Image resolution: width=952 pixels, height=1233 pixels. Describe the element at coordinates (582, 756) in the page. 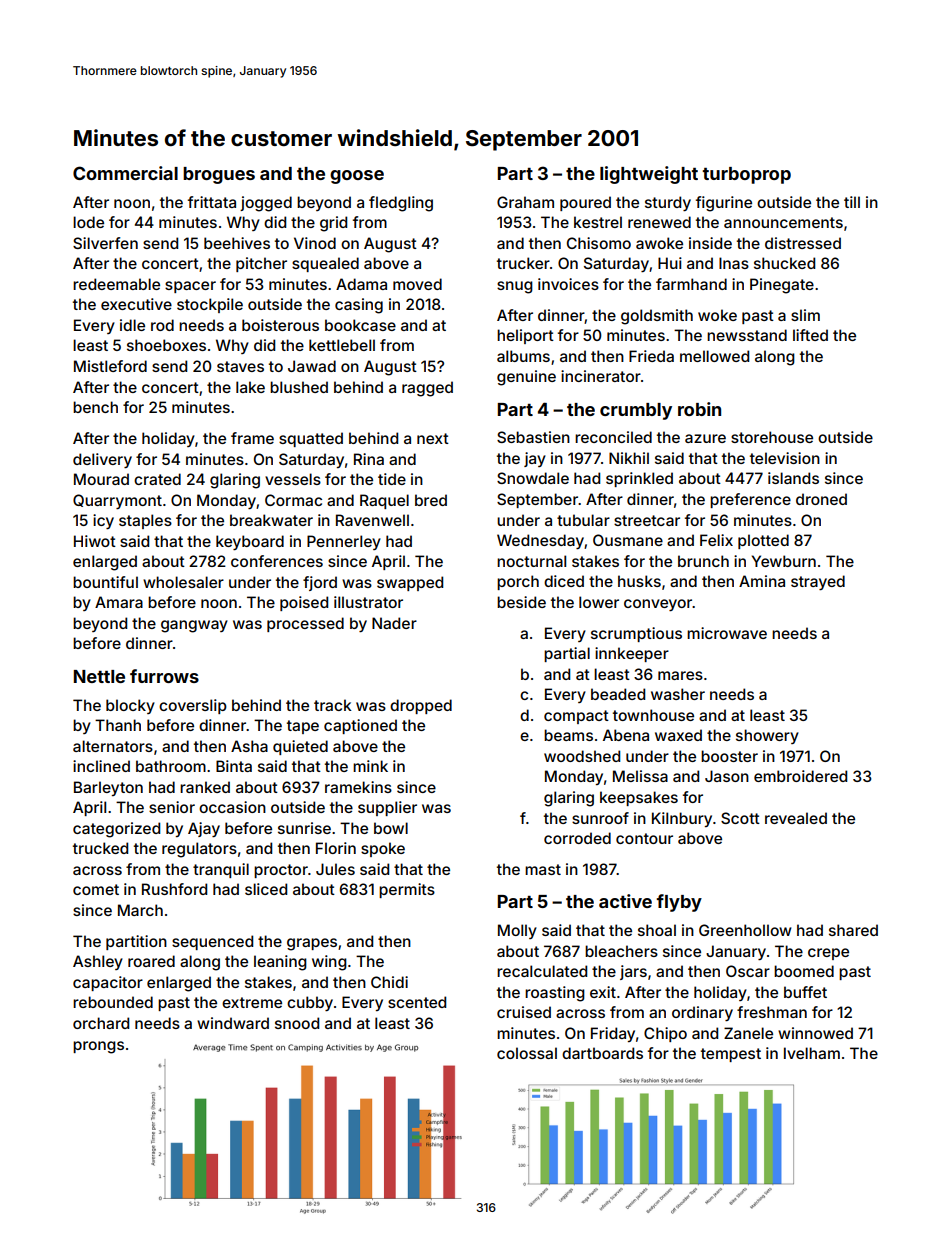

I see `woodshed` at that location.
